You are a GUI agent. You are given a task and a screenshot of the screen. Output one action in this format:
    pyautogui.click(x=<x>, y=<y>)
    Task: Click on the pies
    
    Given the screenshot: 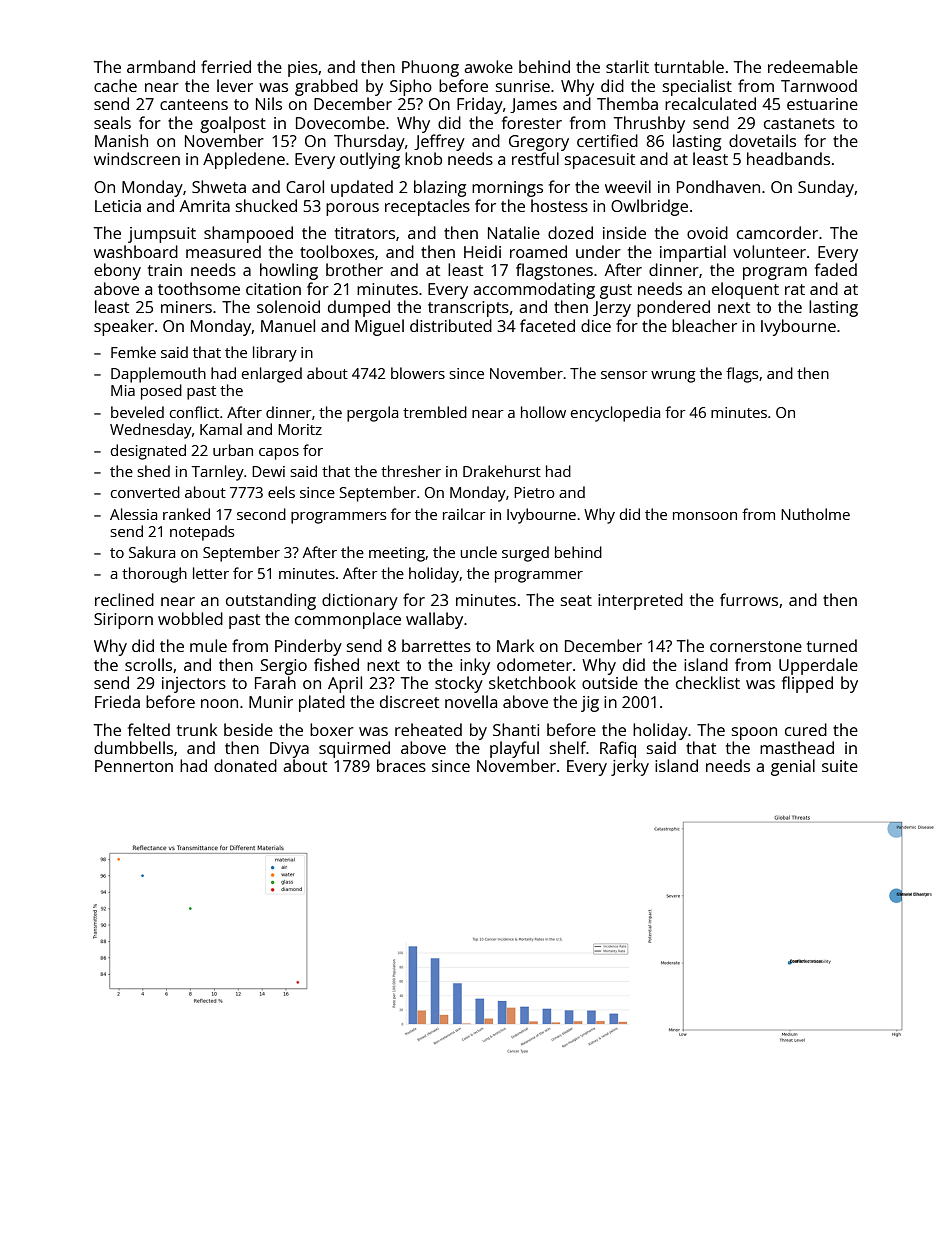 What is the action you would take?
    pyautogui.click(x=303, y=69)
